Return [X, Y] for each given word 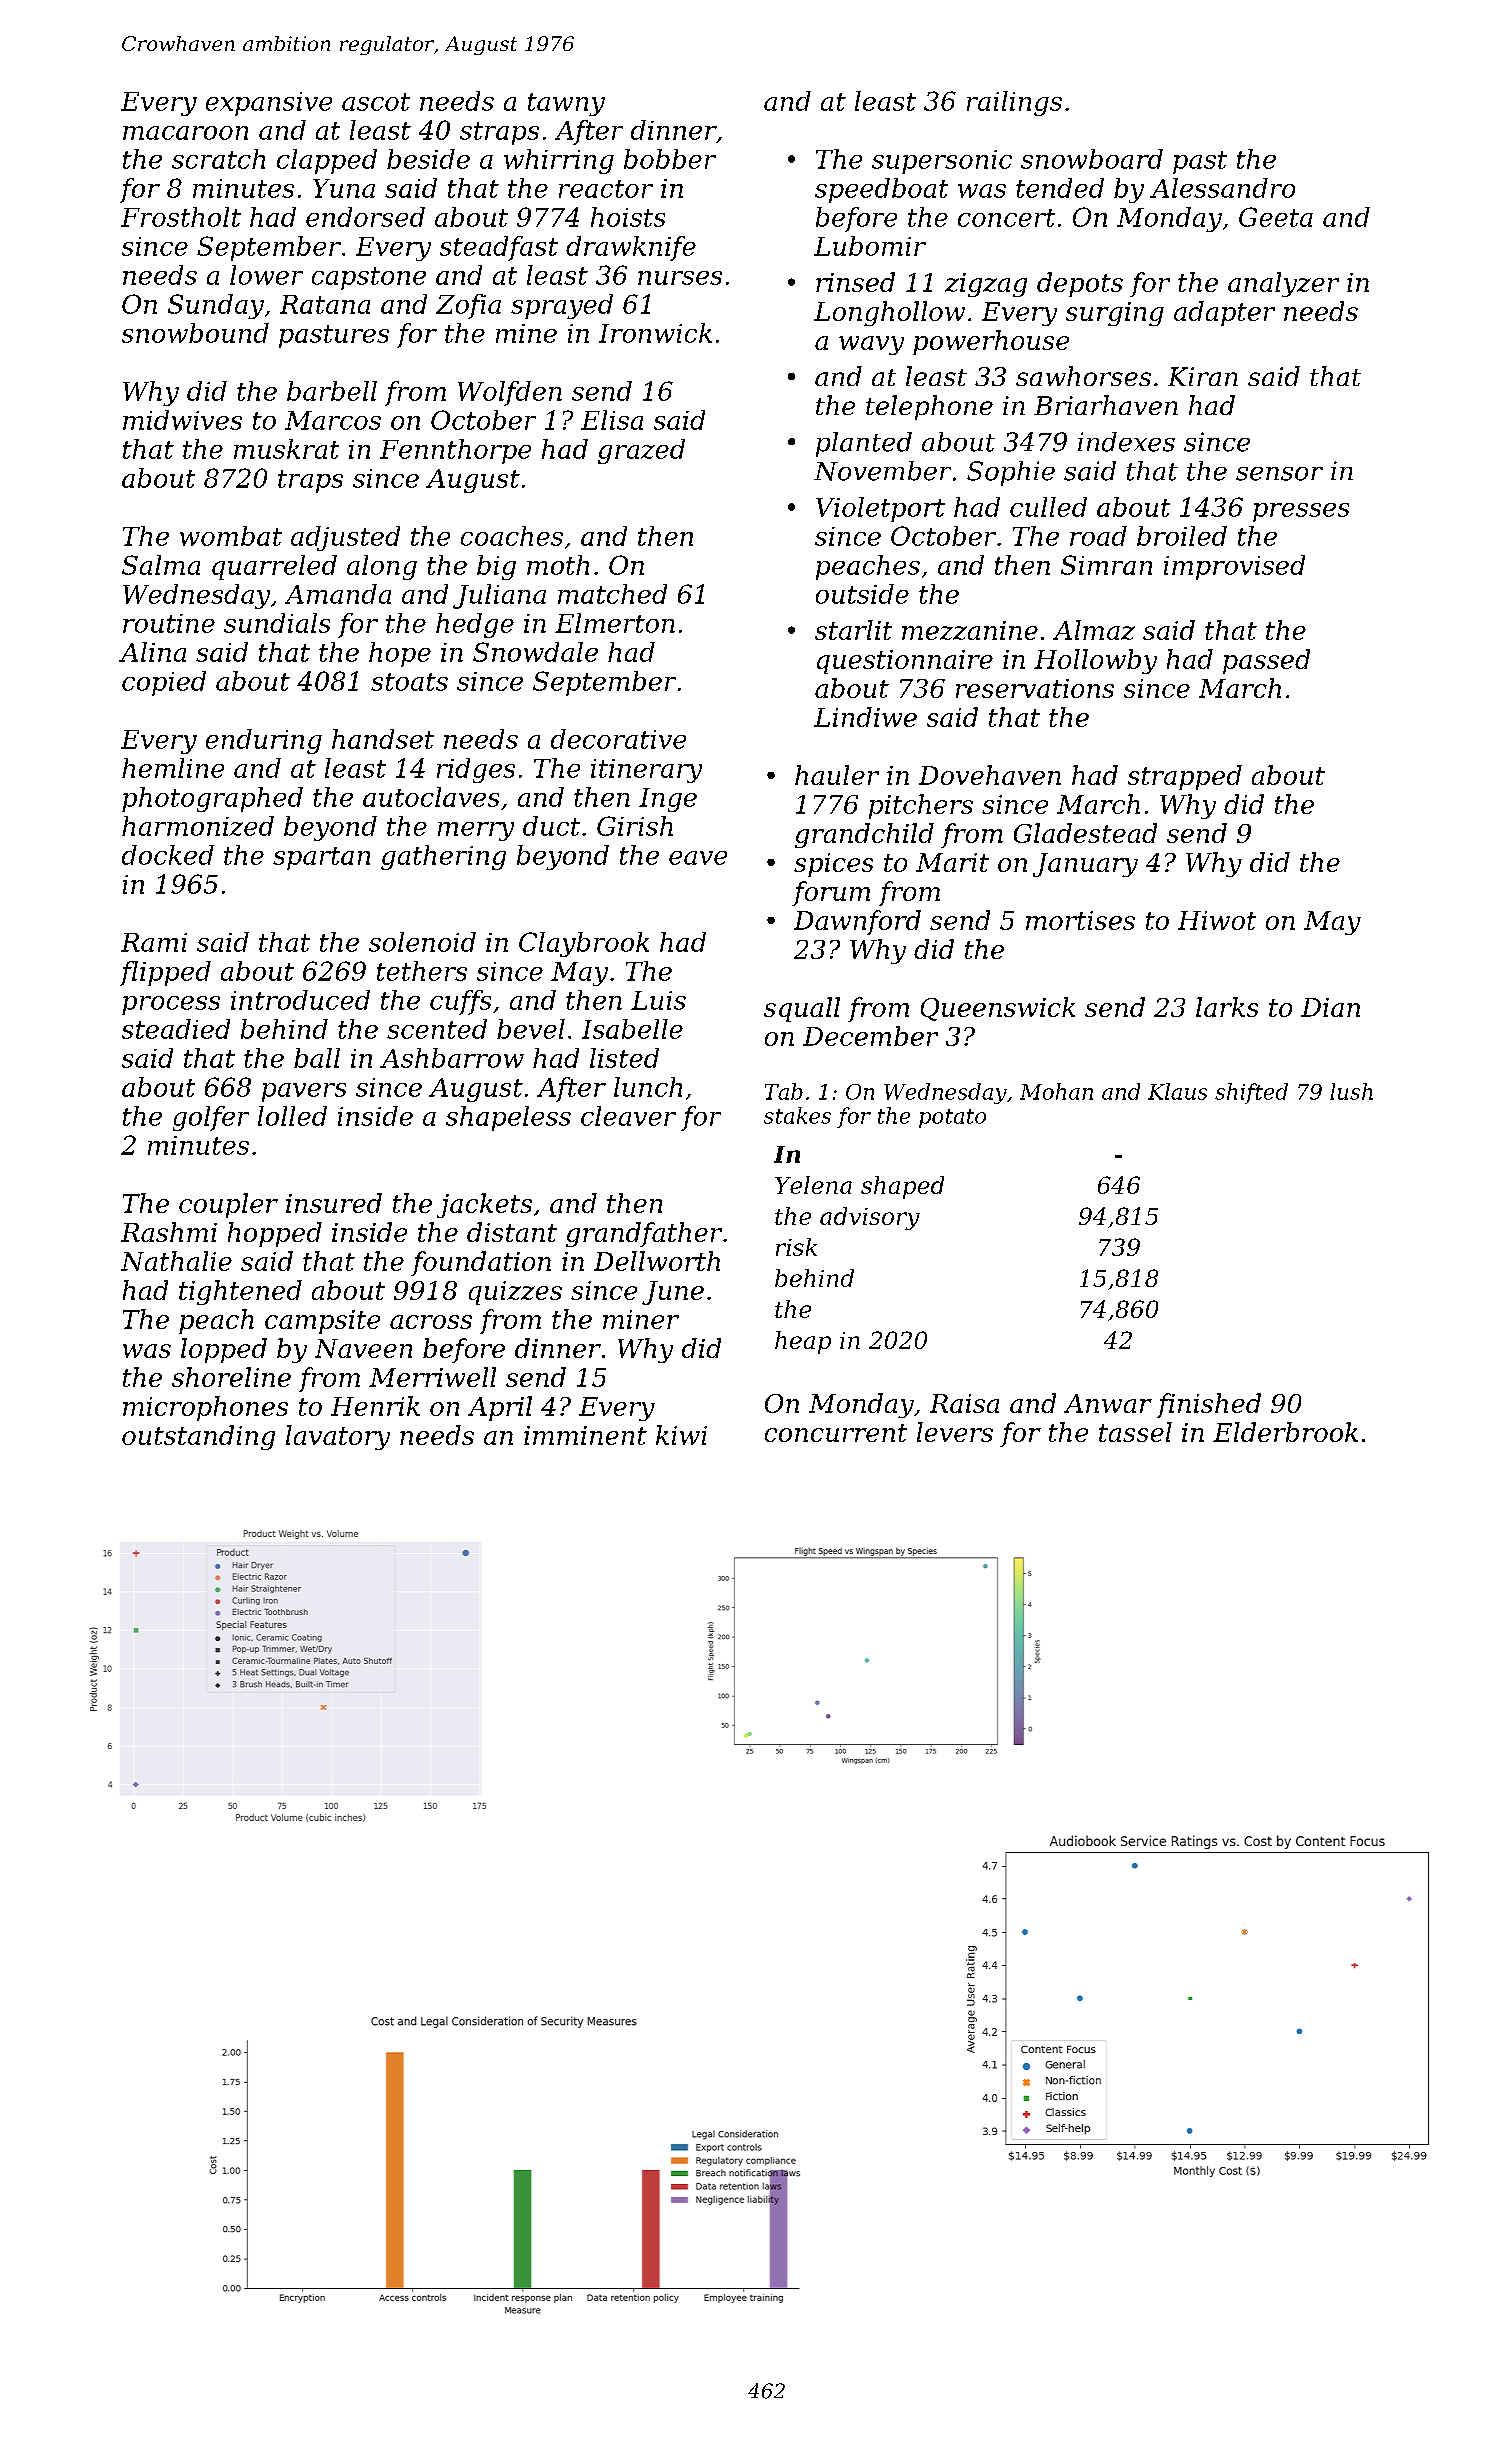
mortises [1080, 920]
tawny [566, 104]
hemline [173, 768]
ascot [376, 102]
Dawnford [857, 922]
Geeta [1276, 217]
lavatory [338, 1437]
